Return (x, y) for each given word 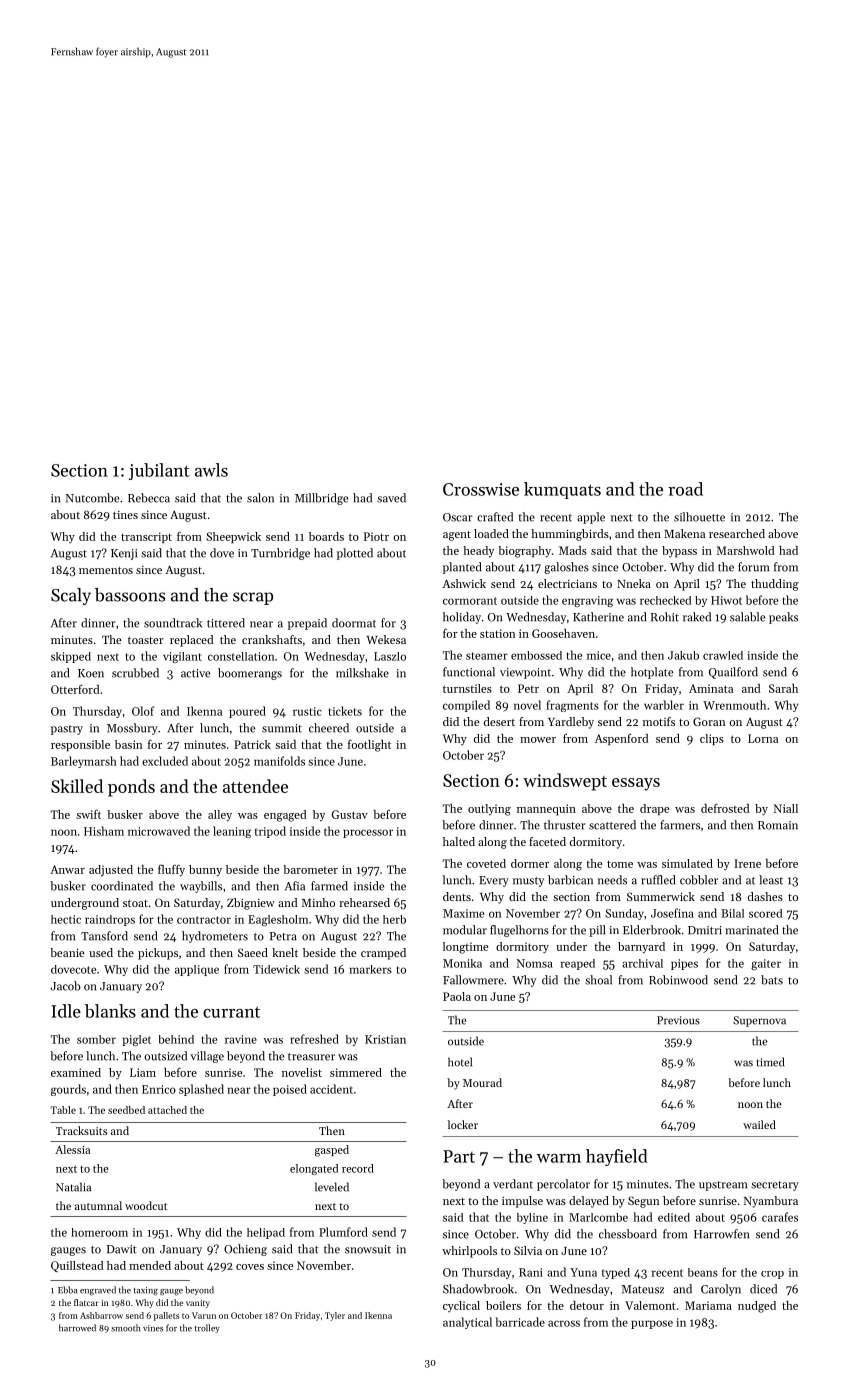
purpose (652, 1324)
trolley (207, 1328)
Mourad (482, 1082)
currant (231, 1012)
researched (737, 533)
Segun (644, 1202)
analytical (467, 1323)
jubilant (159, 471)
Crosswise (481, 489)
